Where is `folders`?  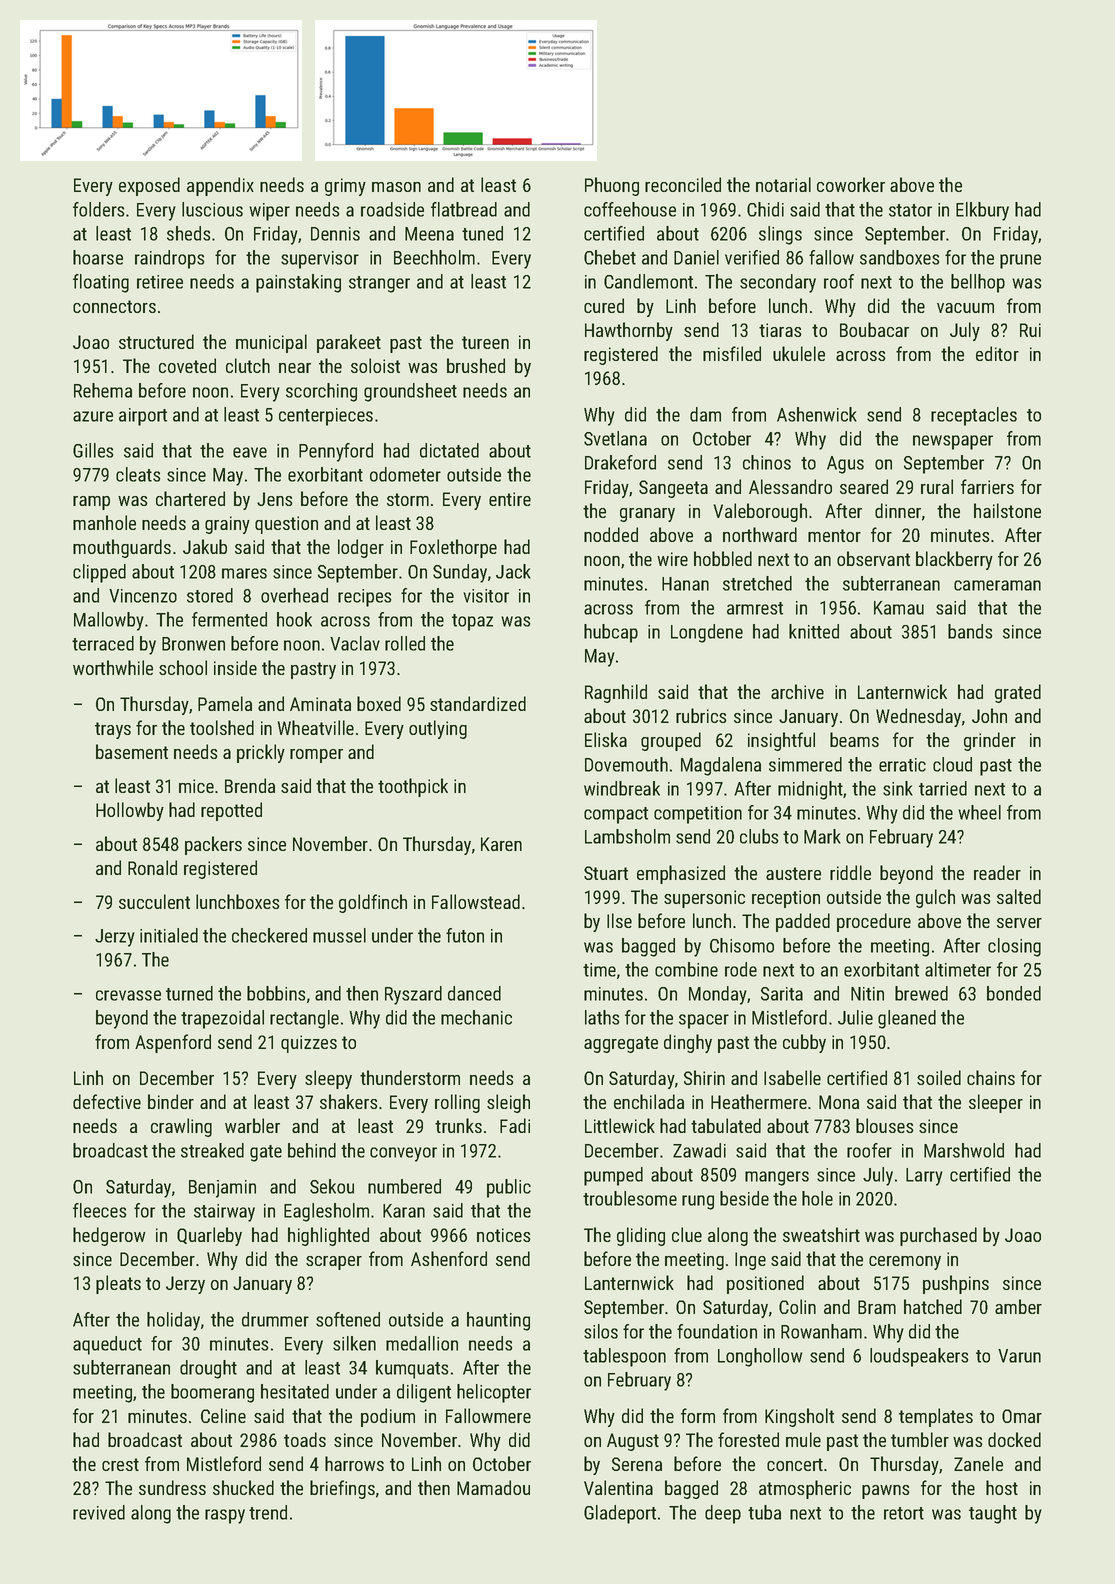 folders is located at coordinates (98, 209).
